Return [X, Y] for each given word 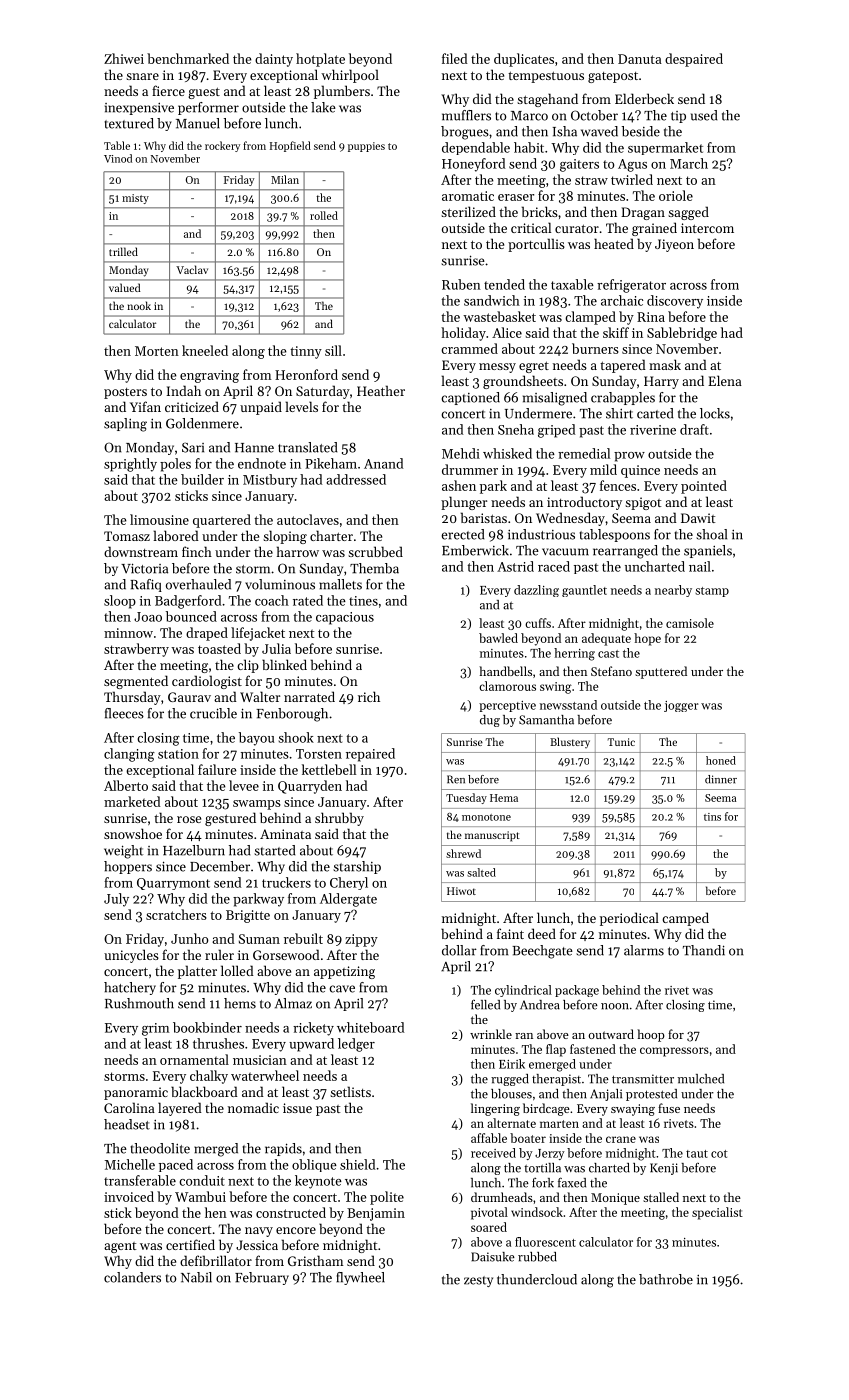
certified [190, 1244]
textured [129, 123]
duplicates [524, 60]
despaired [694, 60]
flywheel [360, 1278]
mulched [701, 1079]
